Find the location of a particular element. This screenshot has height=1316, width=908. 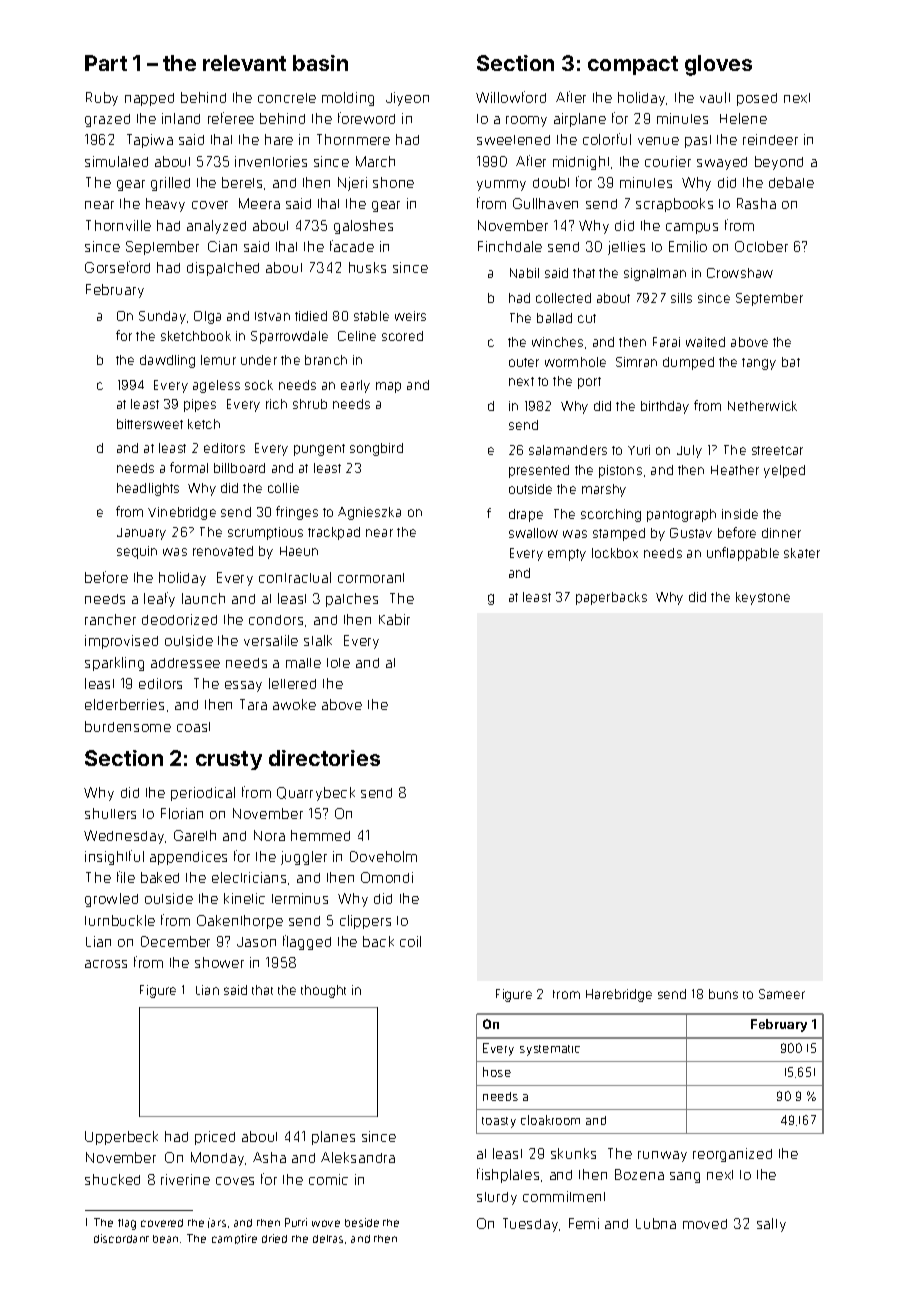

July is located at coordinates (689, 451).
